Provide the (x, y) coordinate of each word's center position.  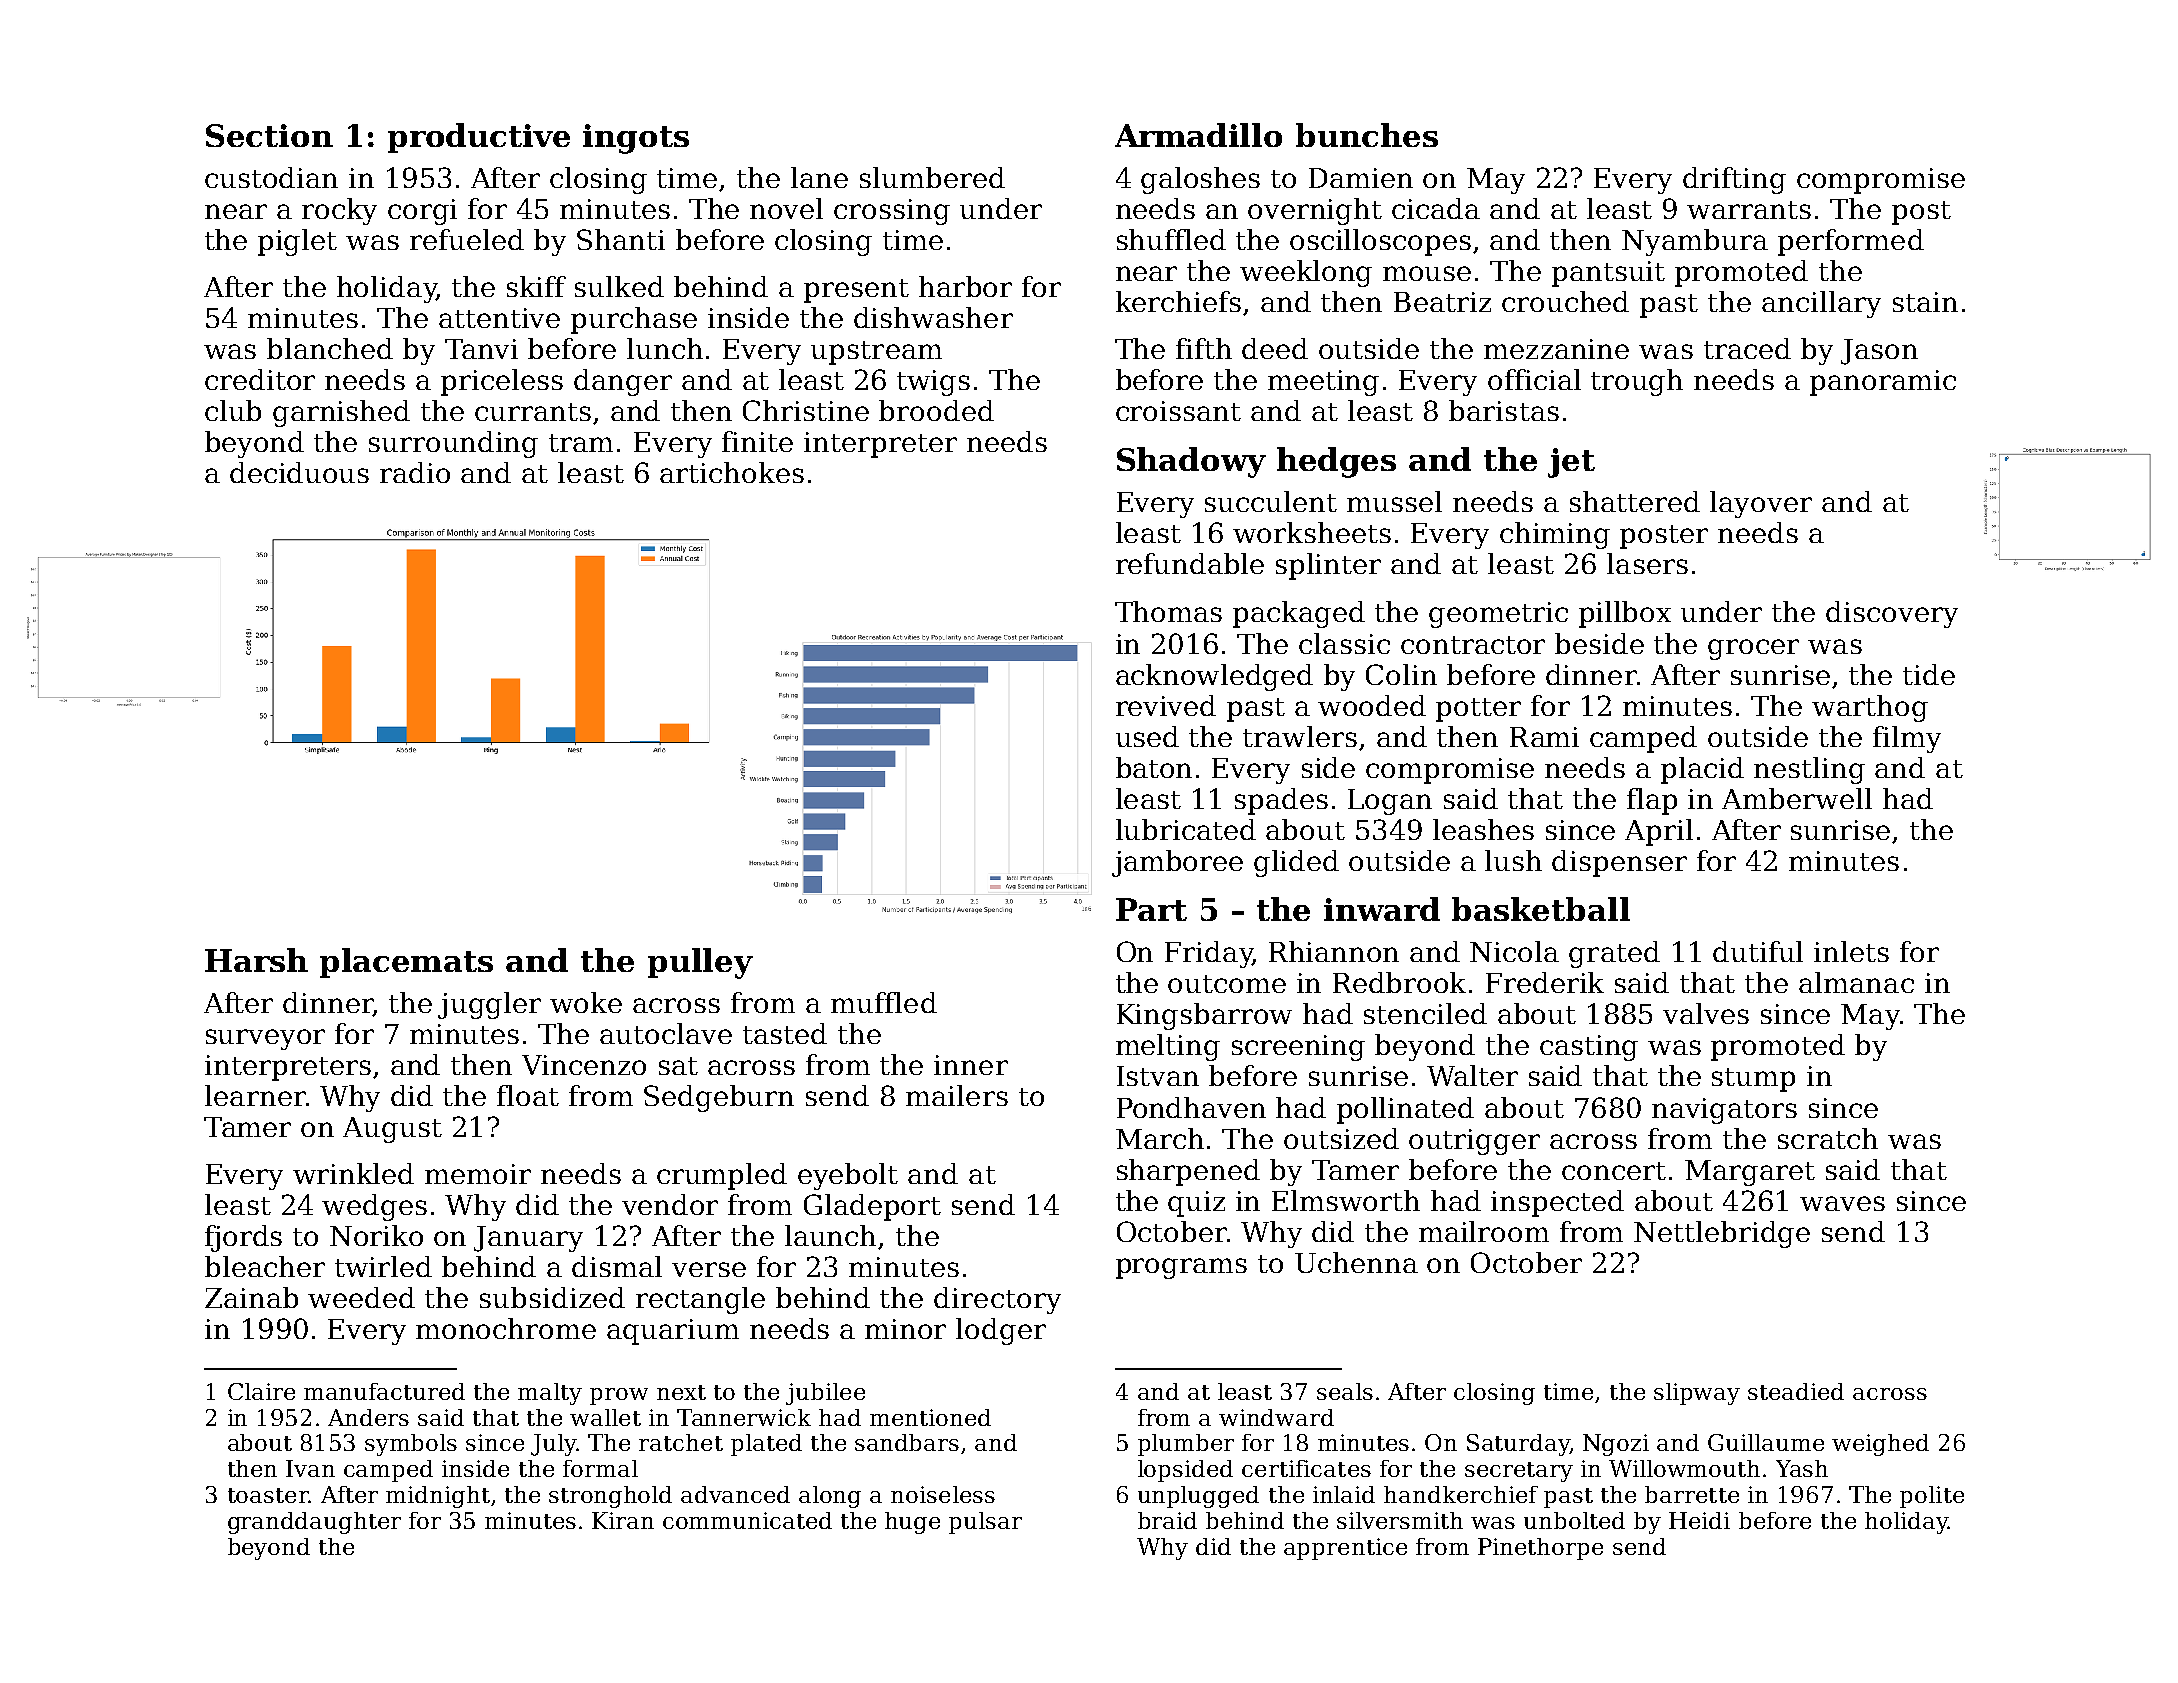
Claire (261, 1391)
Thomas (1168, 611)
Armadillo (1198, 135)
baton (1154, 767)
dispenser (1619, 863)
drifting (1734, 180)
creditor (260, 379)
